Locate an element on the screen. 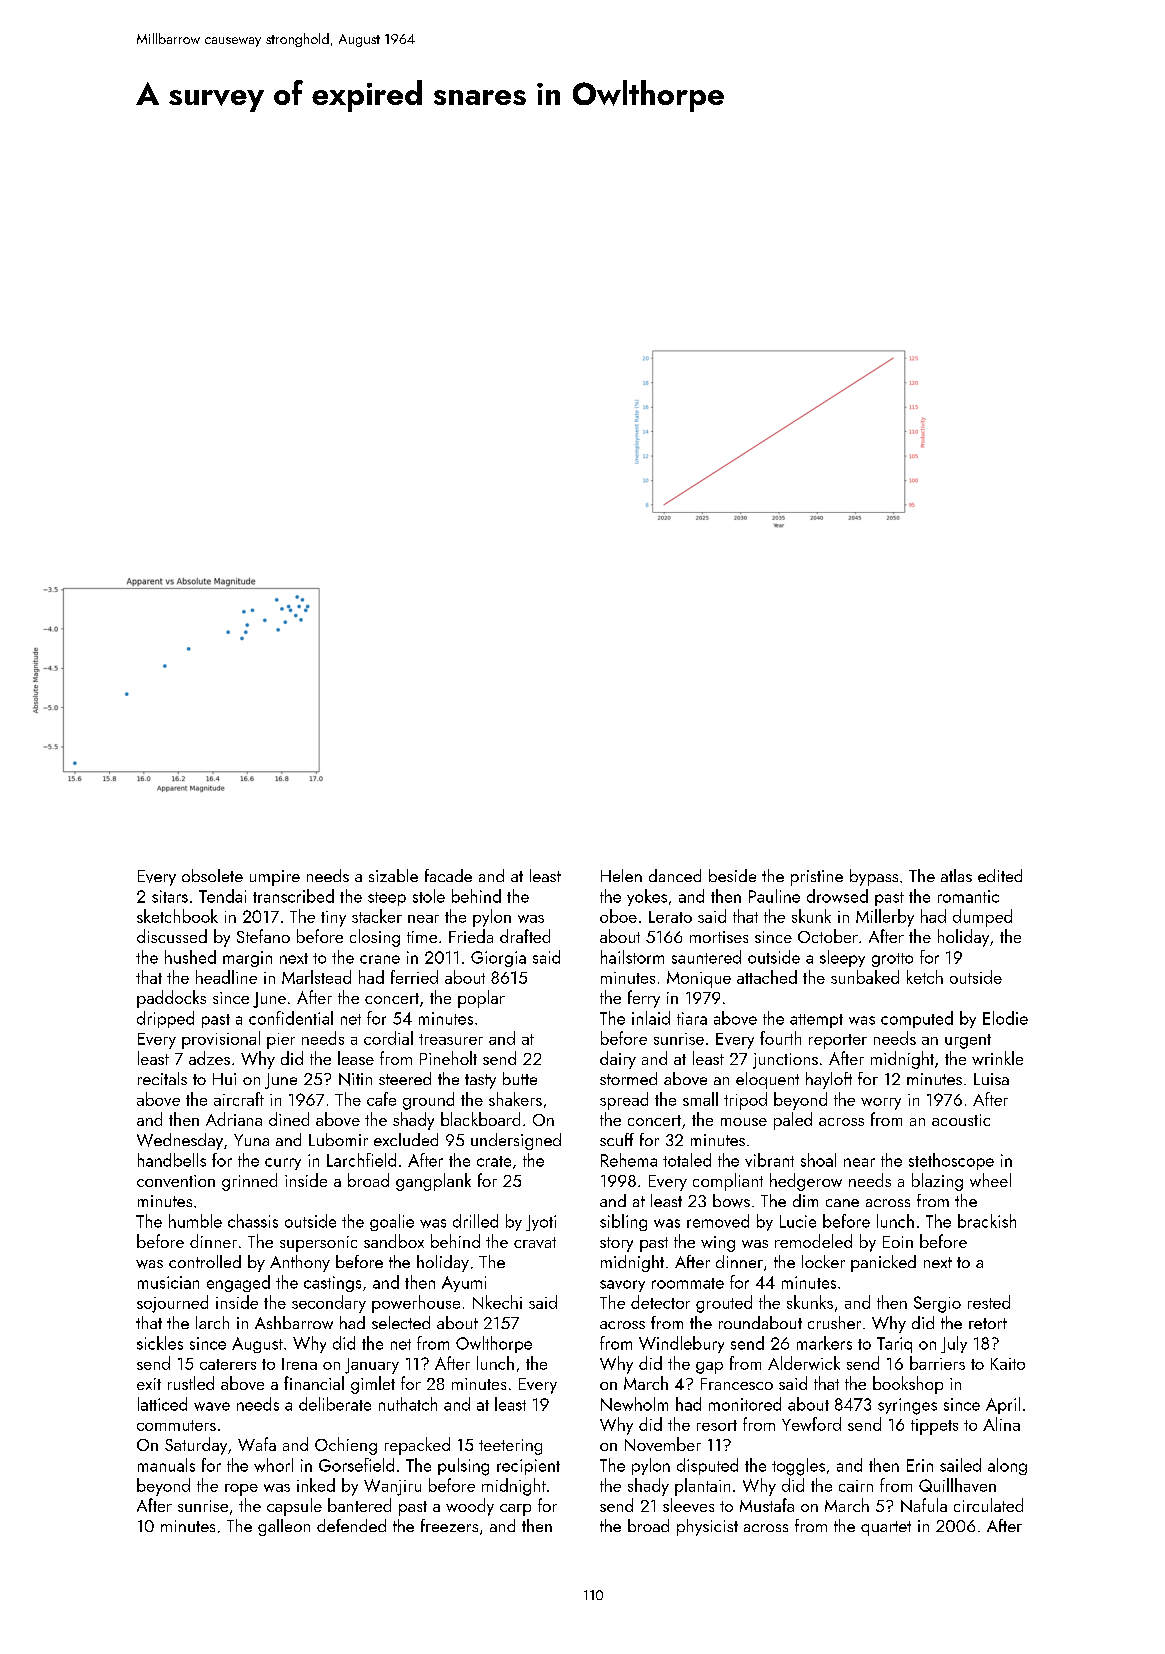  Newholm is located at coordinates (634, 1404).
